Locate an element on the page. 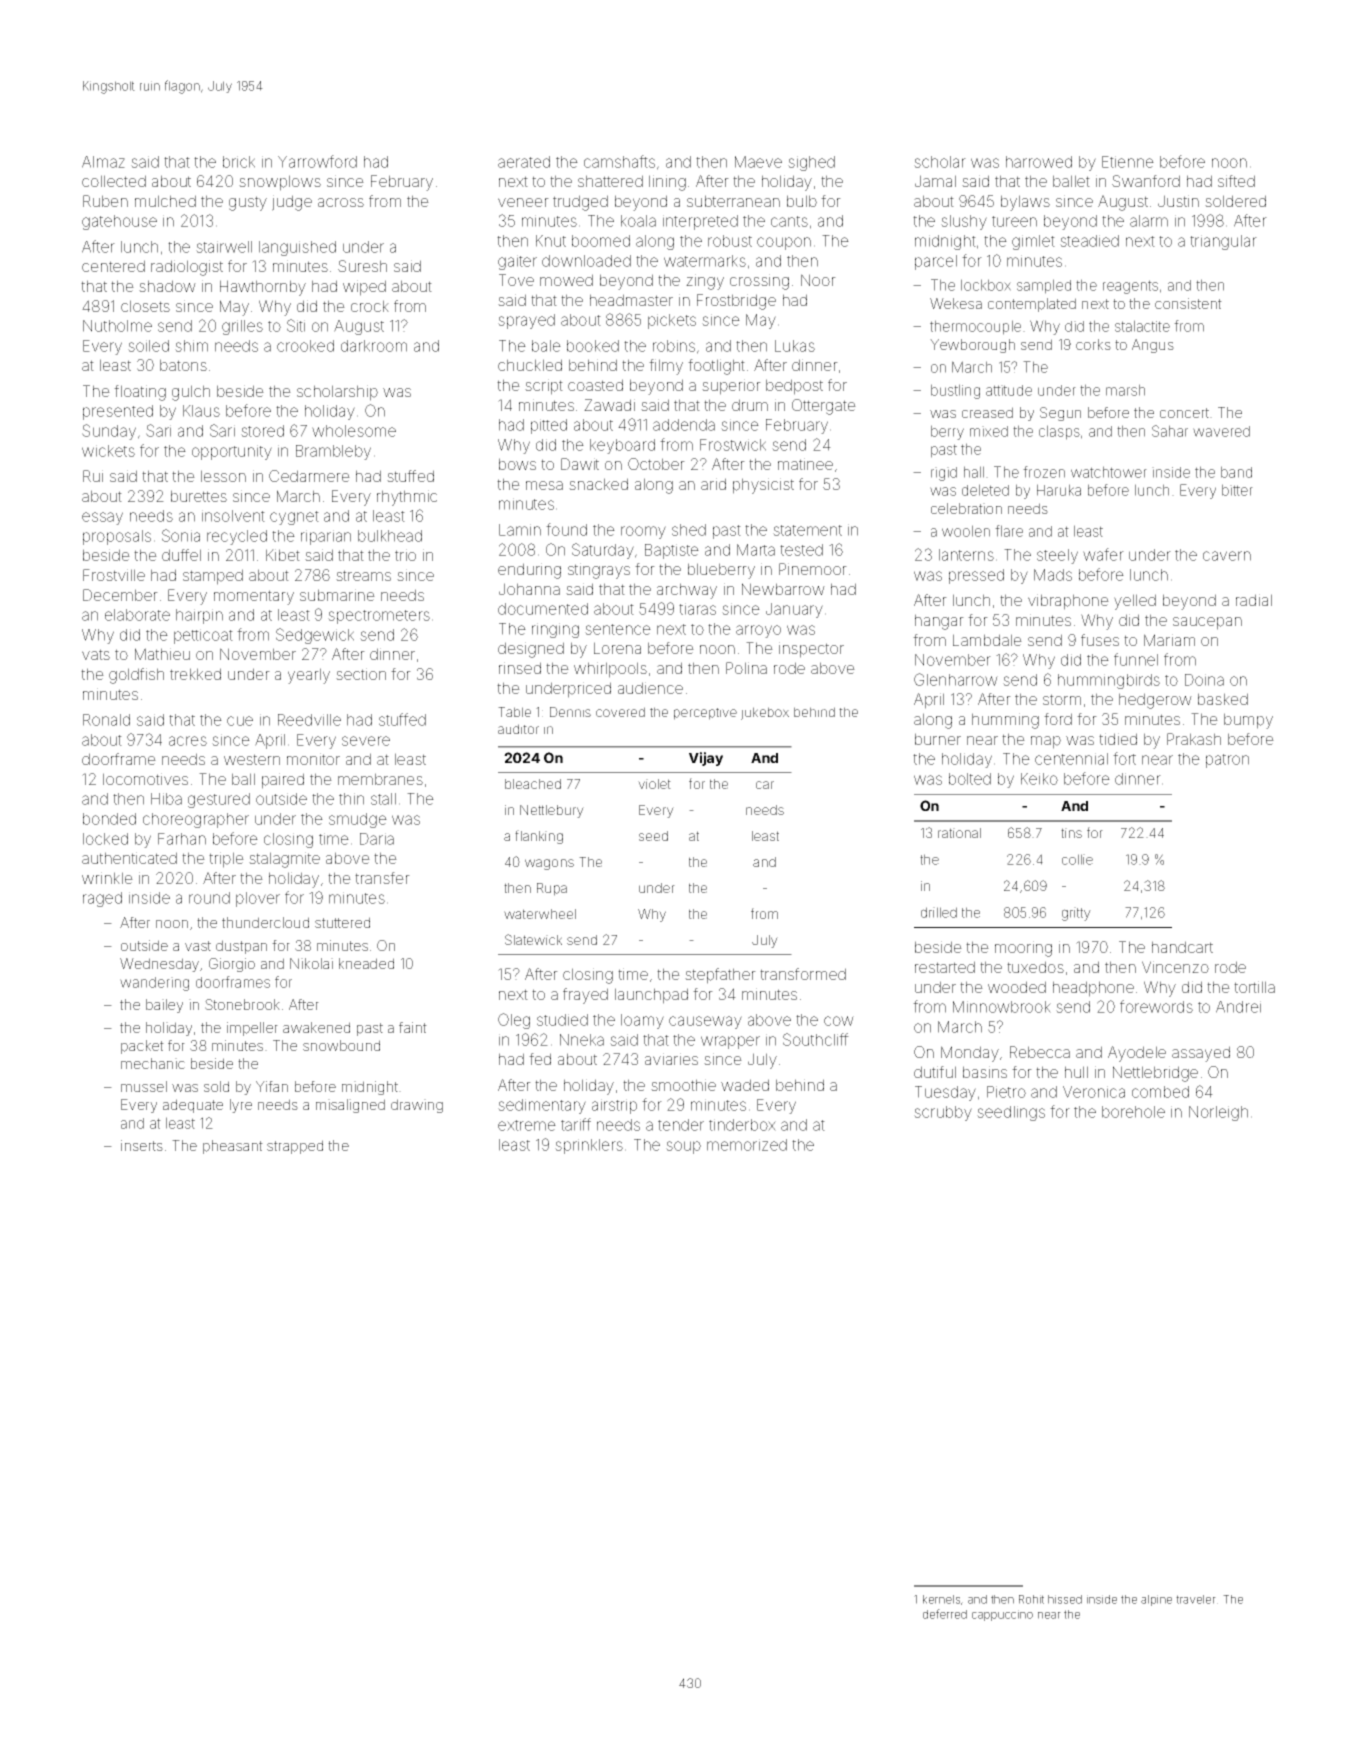 This page has height=1758, width=1358. Sedgewick is located at coordinates (315, 636).
